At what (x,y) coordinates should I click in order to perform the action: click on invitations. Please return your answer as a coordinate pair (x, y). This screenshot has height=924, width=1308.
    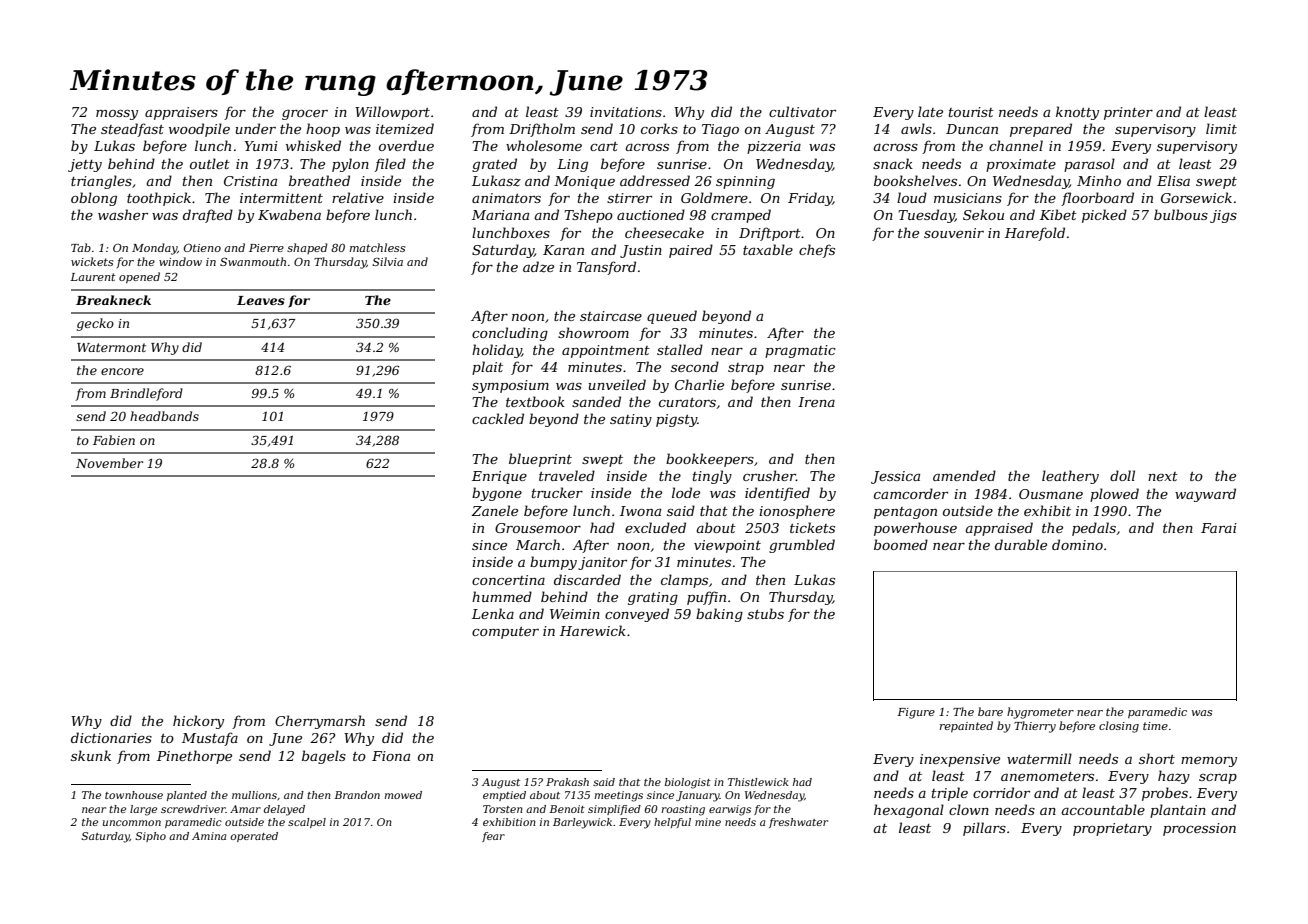
    Looking at the image, I should click on (626, 112).
